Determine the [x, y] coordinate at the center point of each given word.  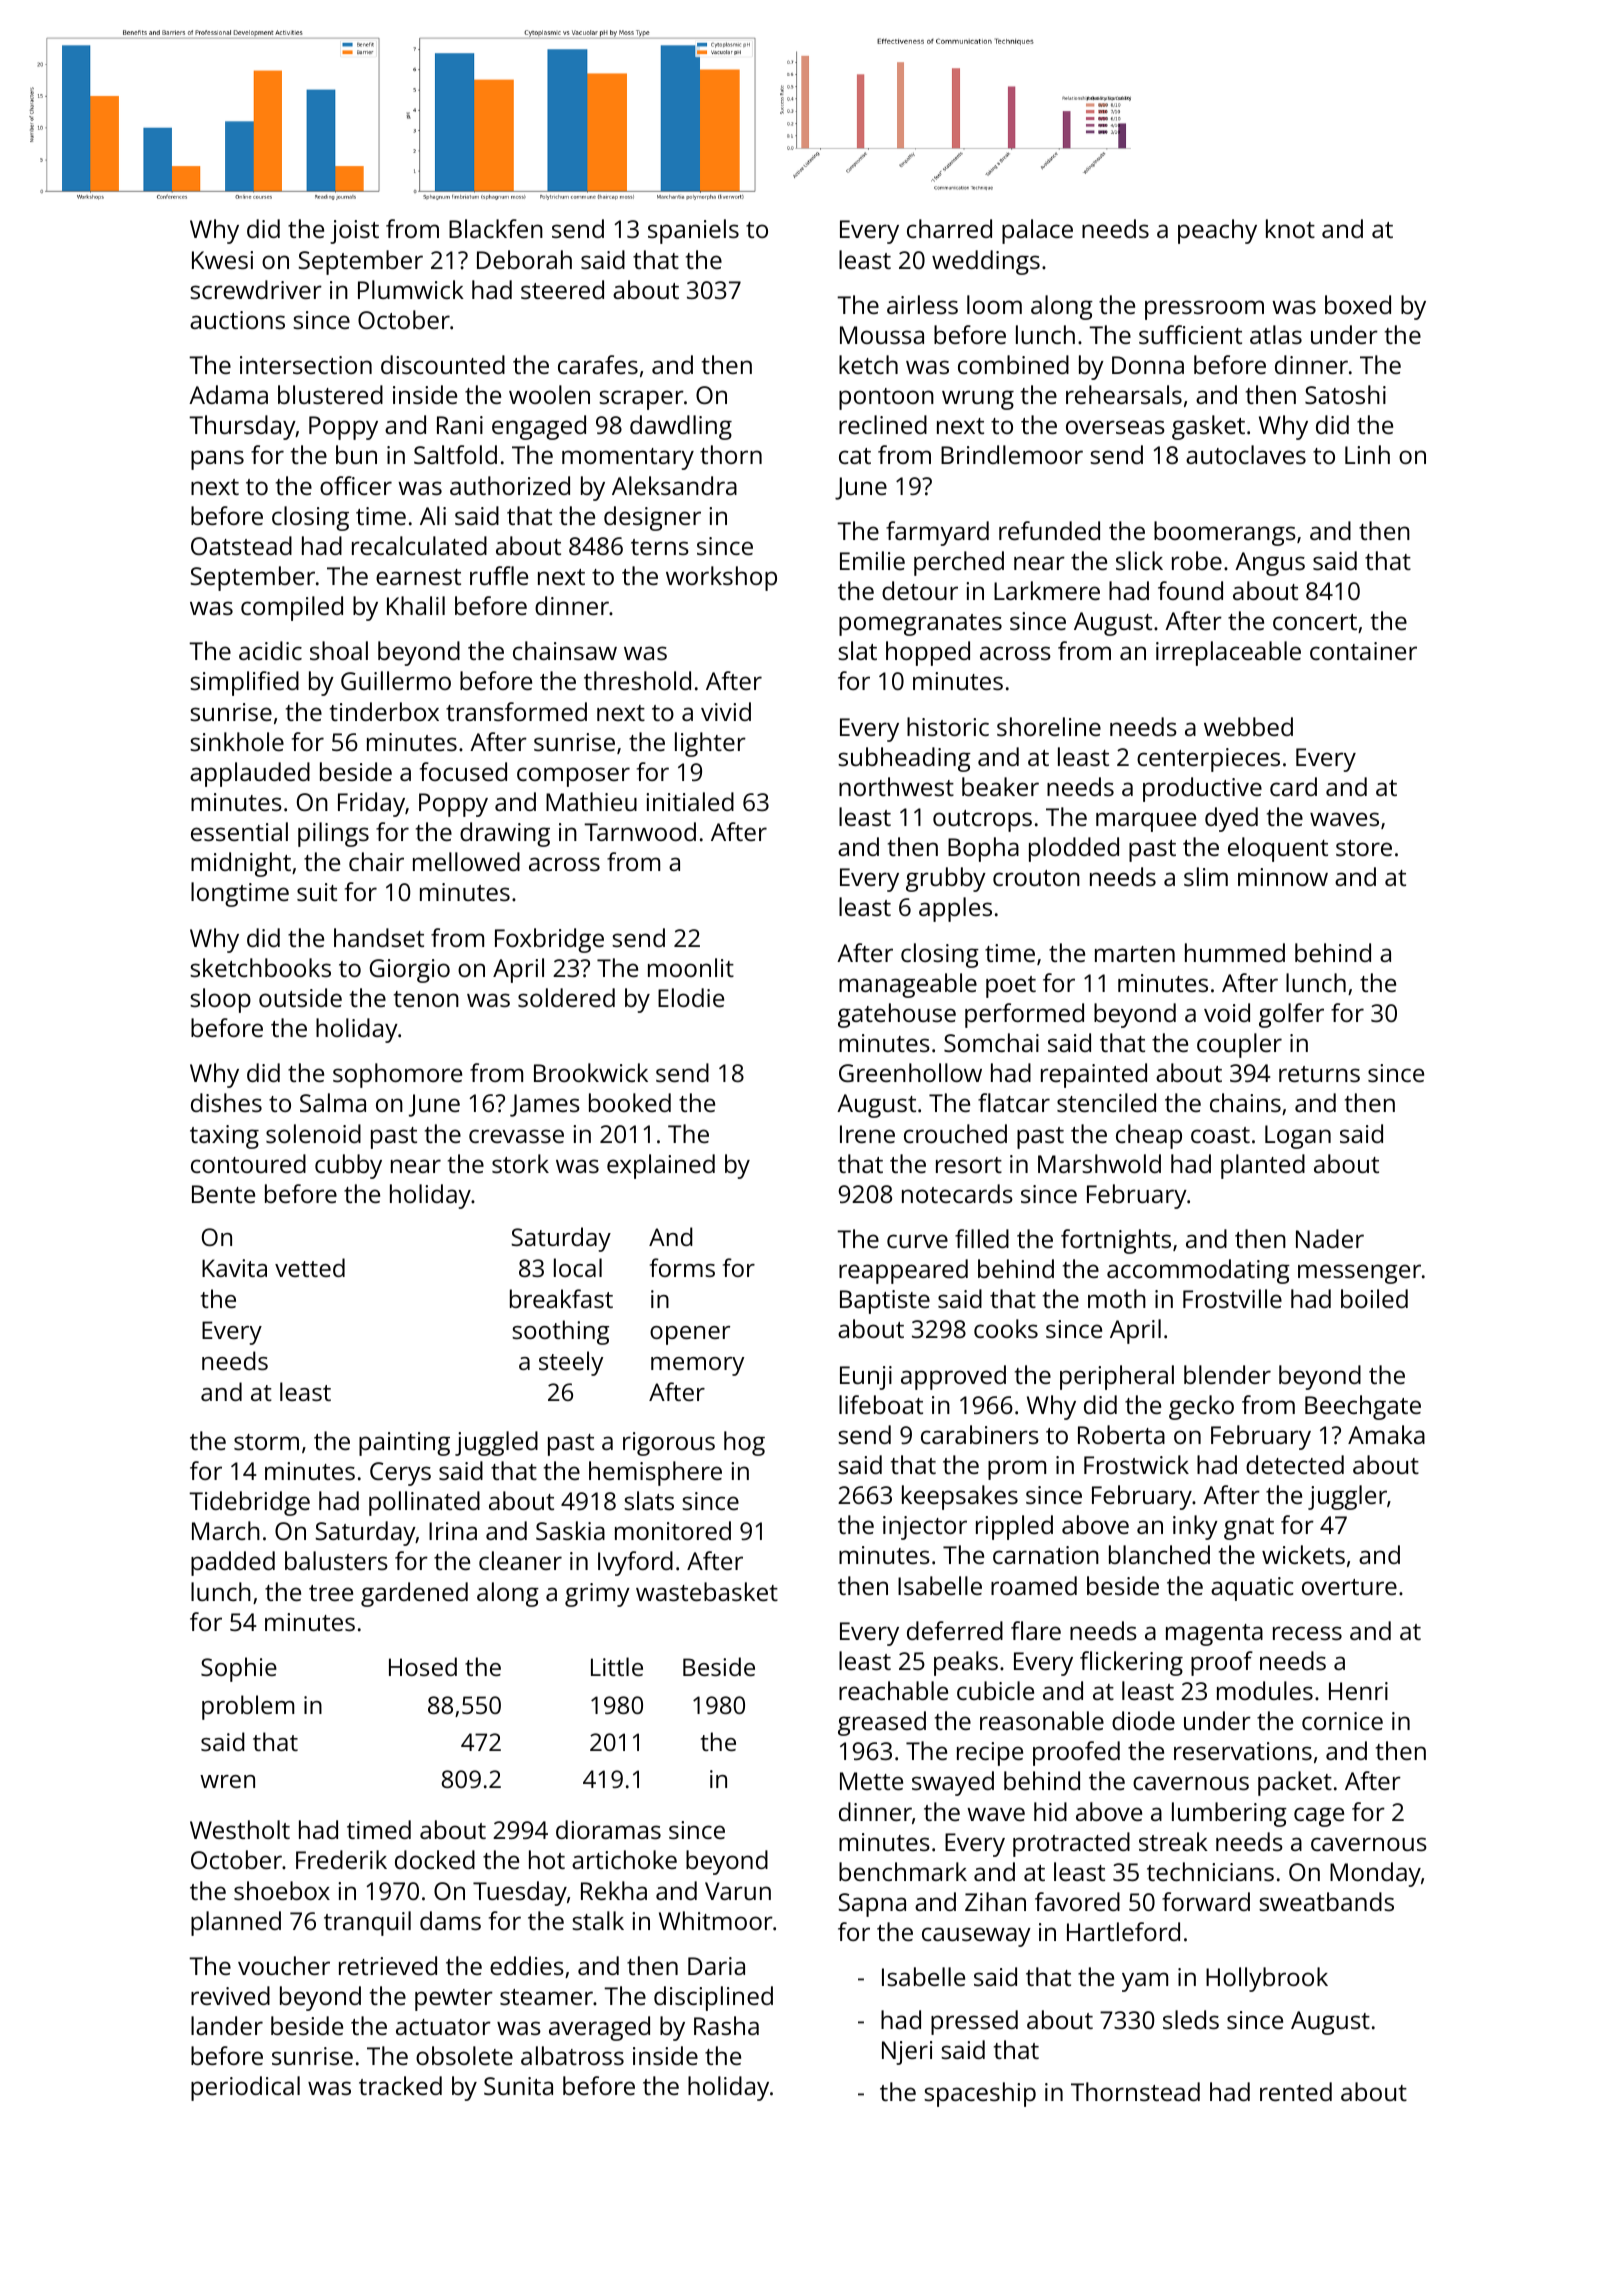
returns [1319, 1074]
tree [331, 1593]
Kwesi [222, 260]
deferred [955, 1630]
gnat [1249, 1529]
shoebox [282, 1890]
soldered [566, 997]
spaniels [693, 231]
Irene [867, 1134]
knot [1290, 228]
